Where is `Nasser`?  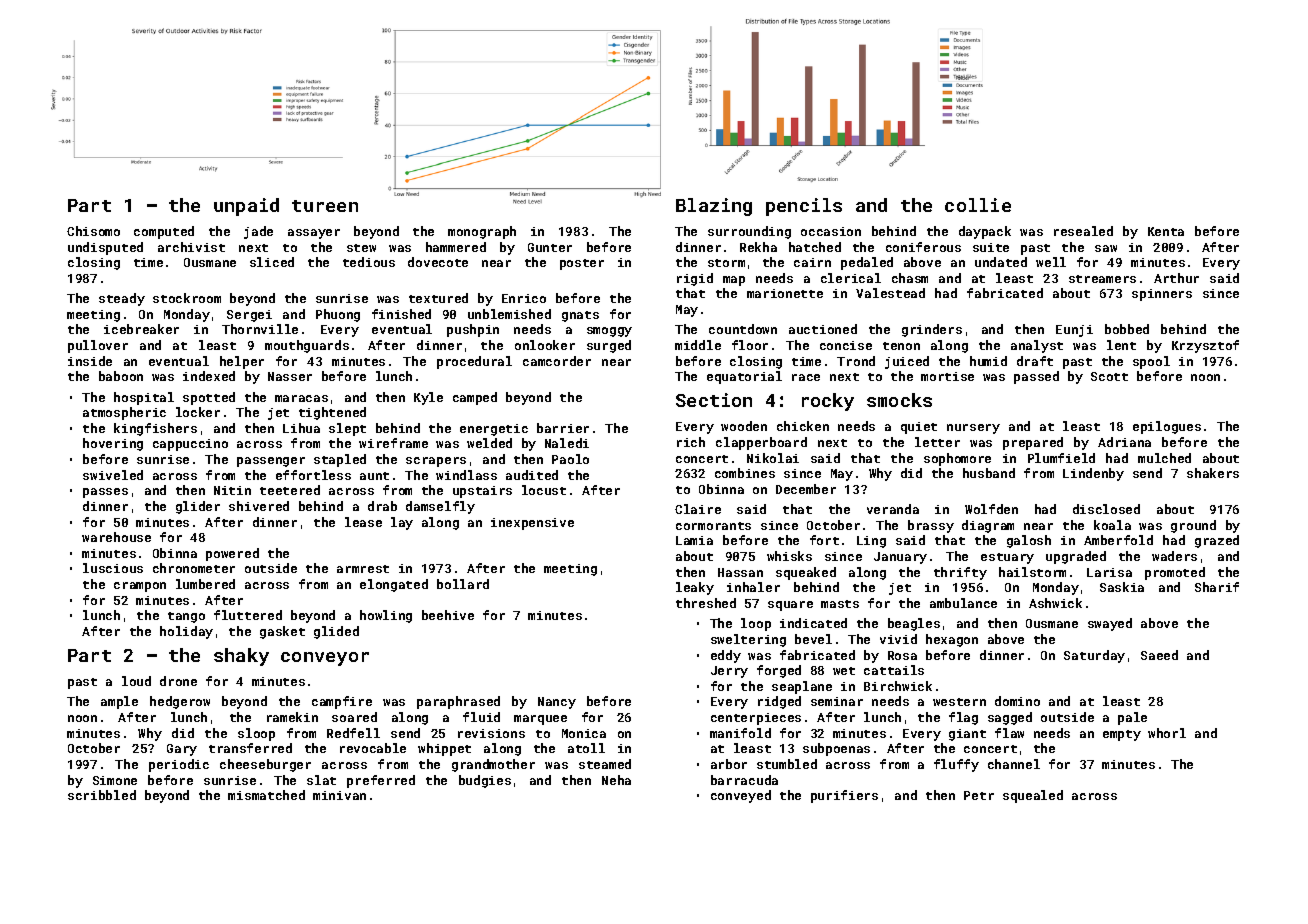
Nasser is located at coordinates (290, 376).
